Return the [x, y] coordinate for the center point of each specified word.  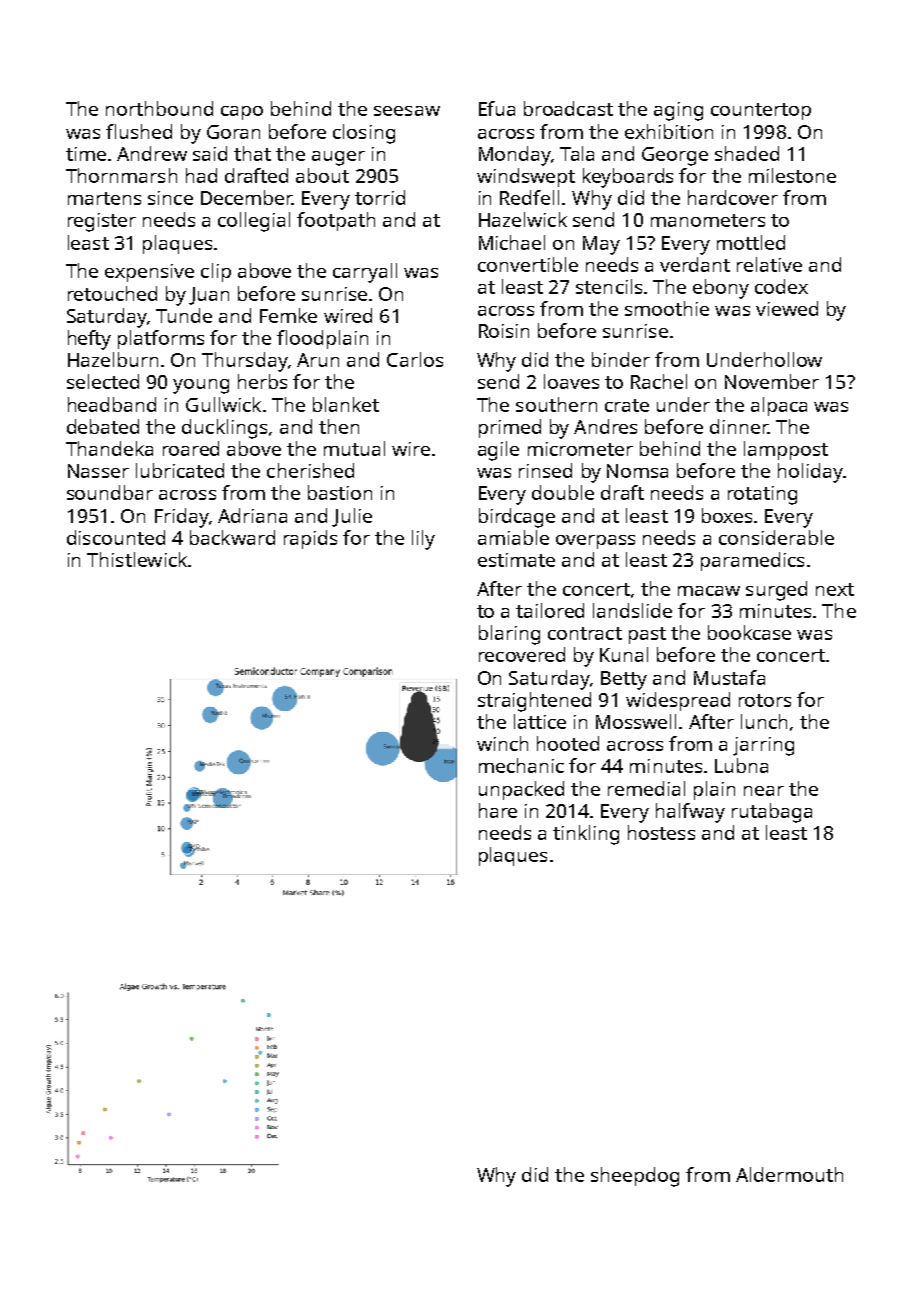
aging [678, 111]
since [170, 198]
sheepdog [635, 1177]
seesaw [407, 111]
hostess [661, 832]
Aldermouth [789, 1174]
